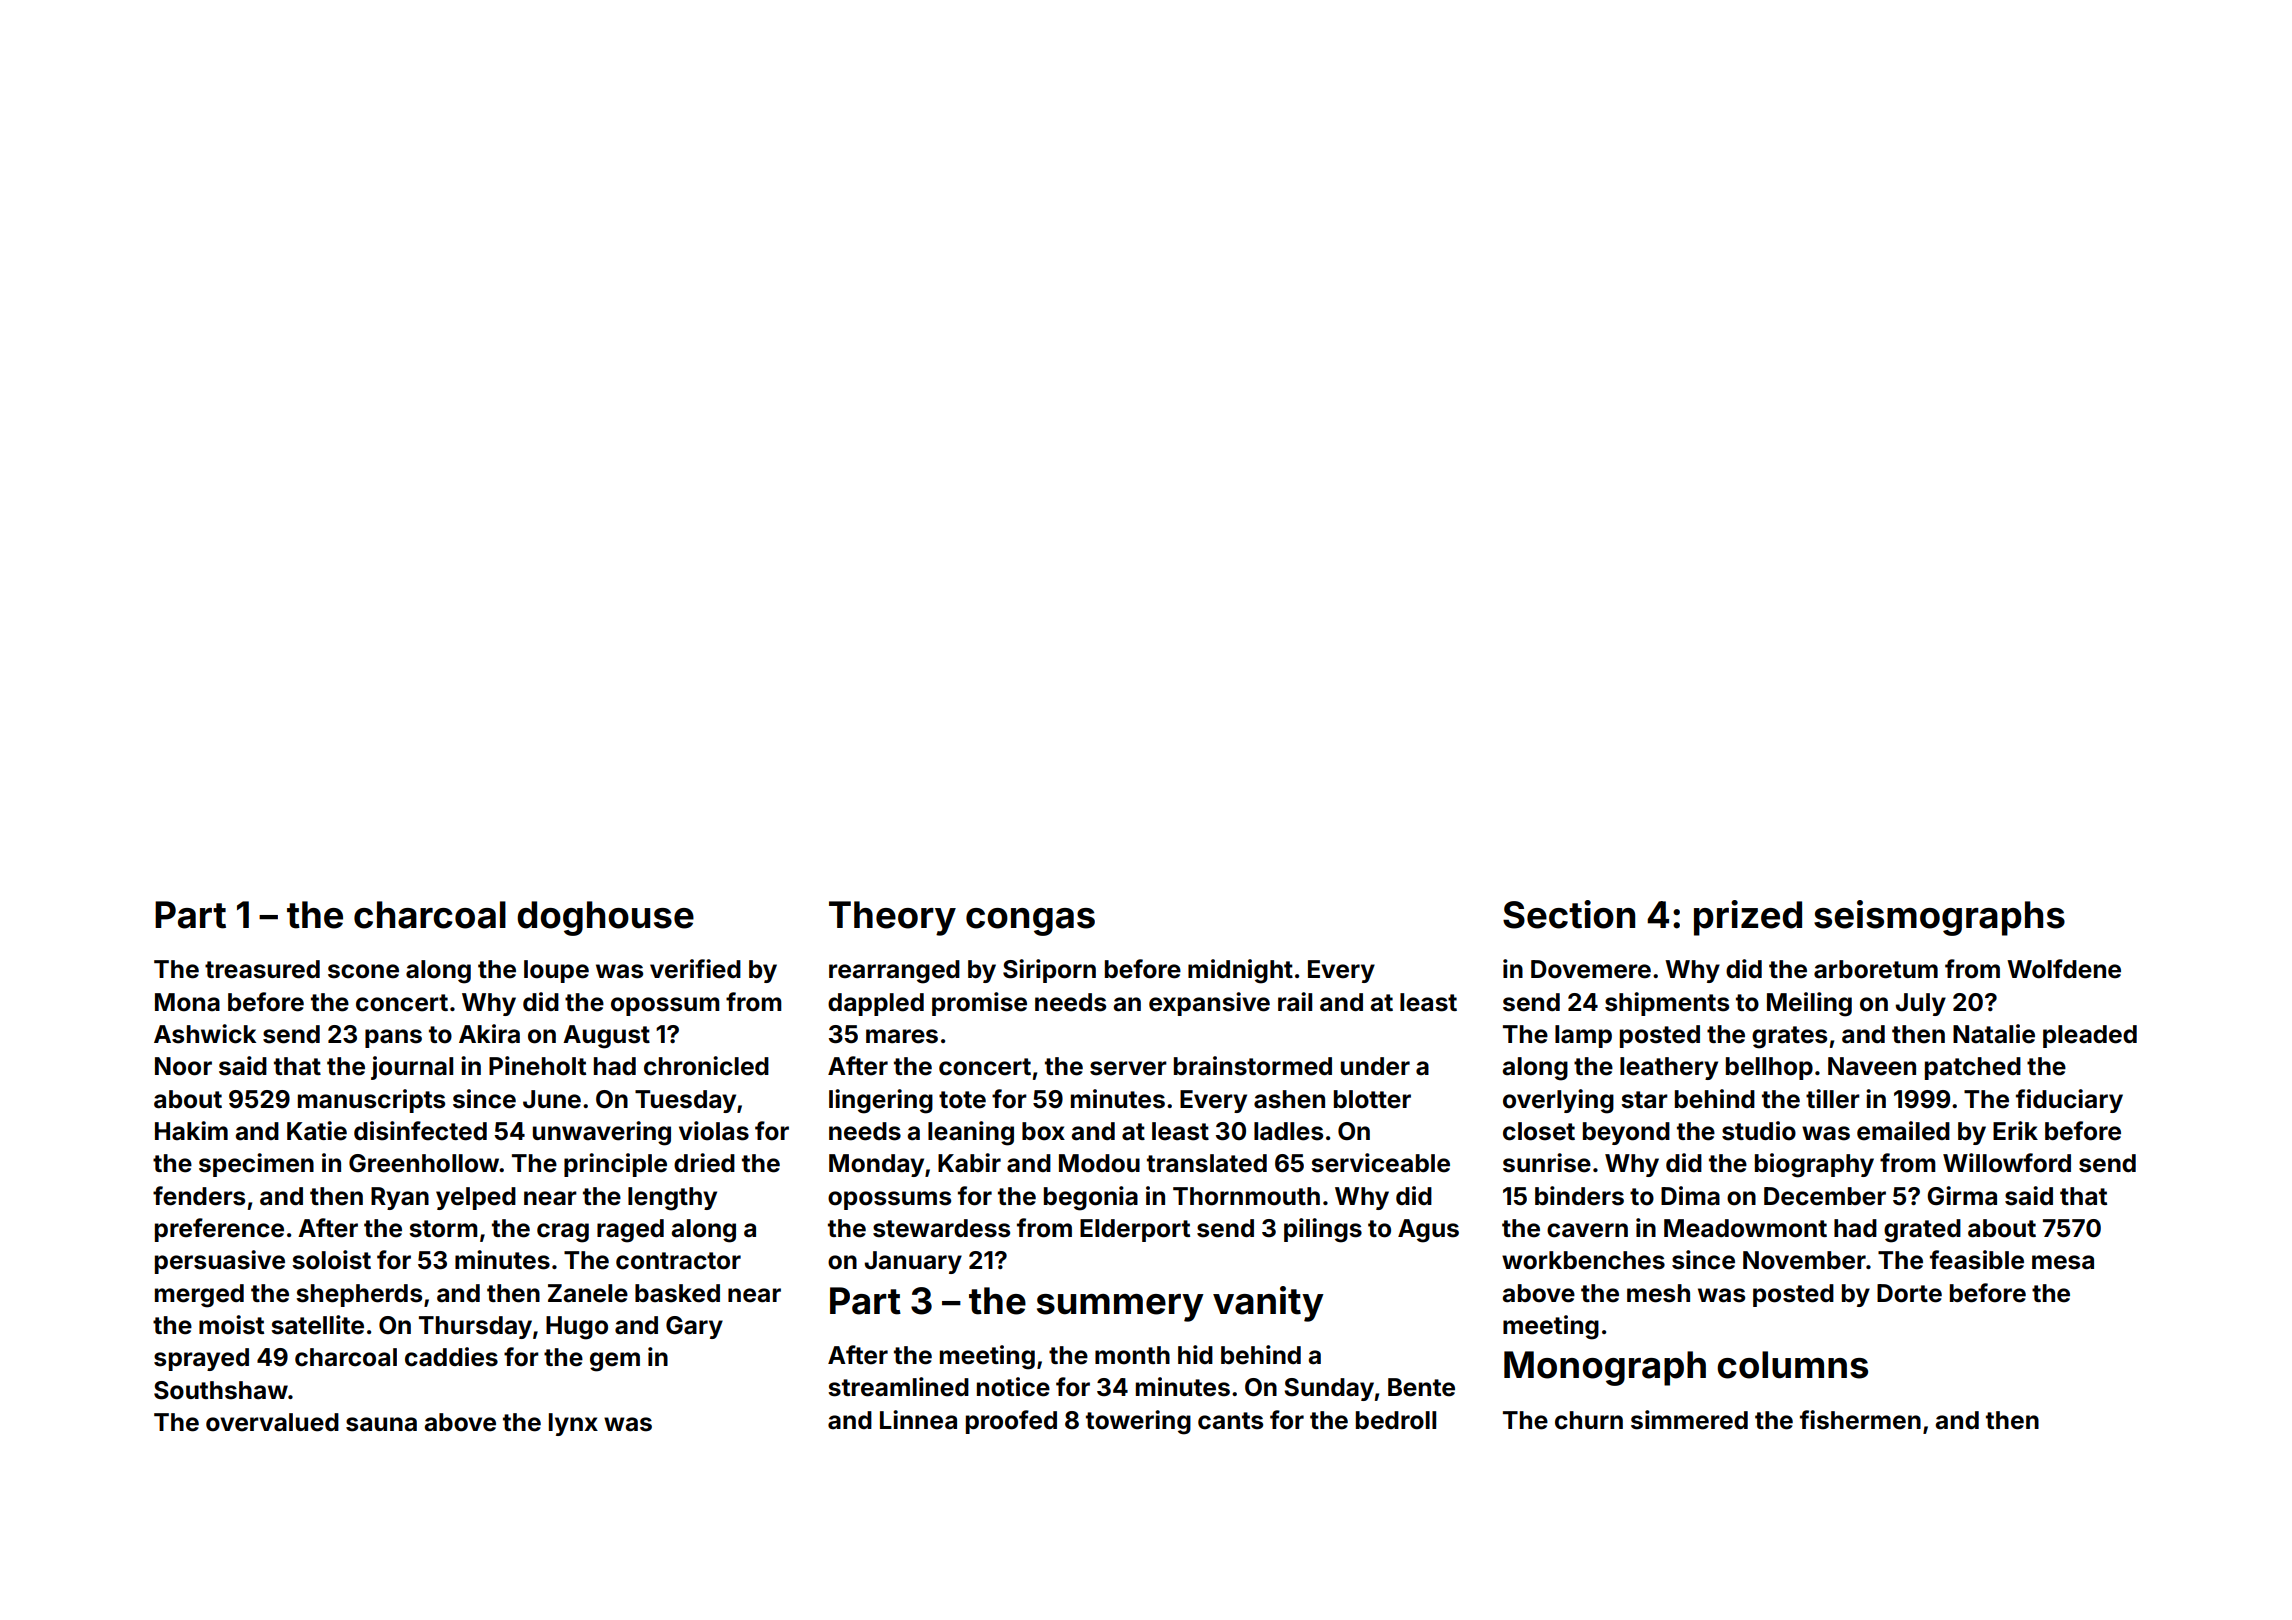  What do you see at coordinates (1030, 922) in the screenshot?
I see `congas` at bounding box center [1030, 922].
